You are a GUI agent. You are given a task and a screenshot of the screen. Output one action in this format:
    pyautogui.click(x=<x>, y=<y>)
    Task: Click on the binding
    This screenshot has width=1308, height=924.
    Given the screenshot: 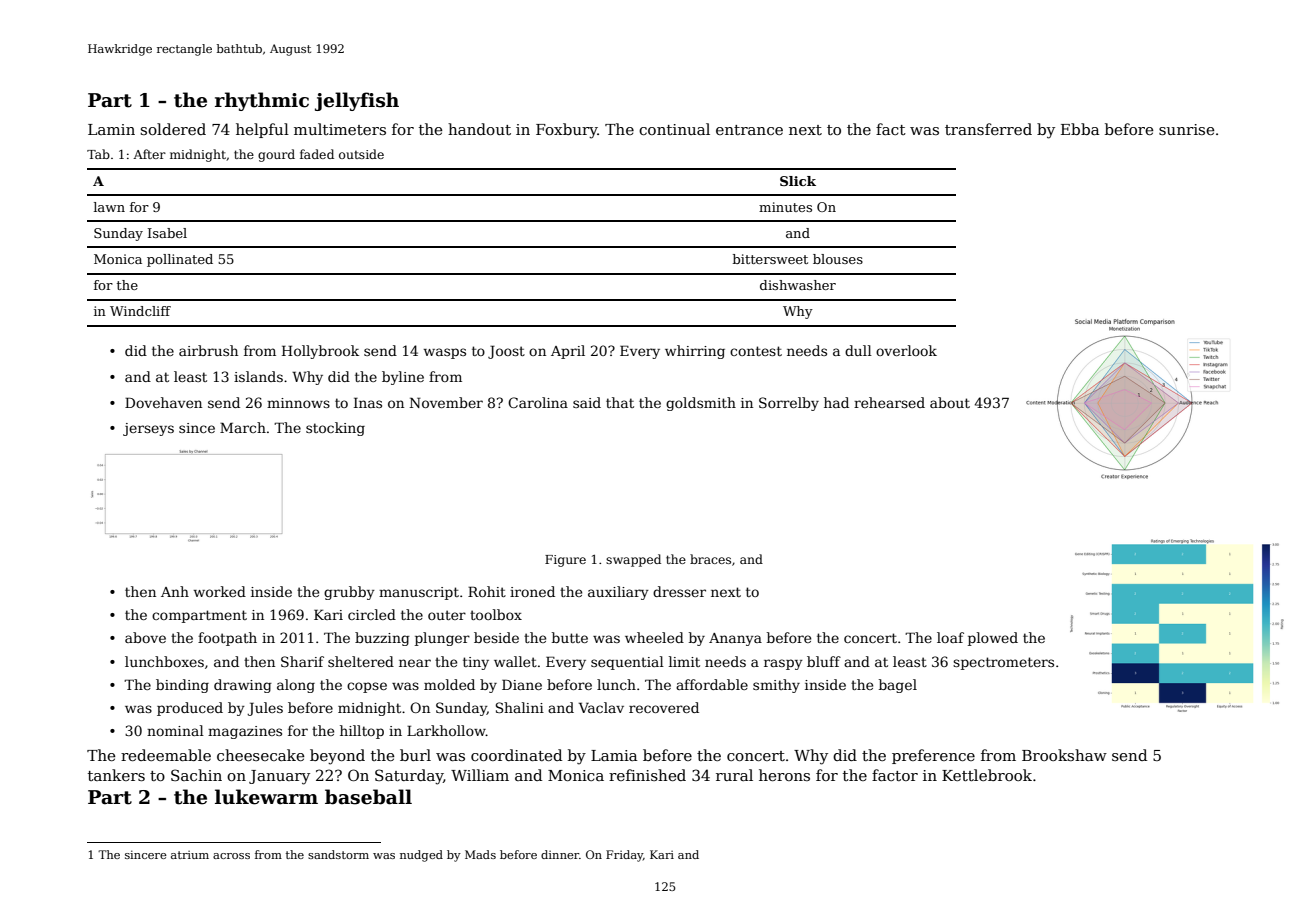 What is the action you would take?
    pyautogui.click(x=182, y=686)
